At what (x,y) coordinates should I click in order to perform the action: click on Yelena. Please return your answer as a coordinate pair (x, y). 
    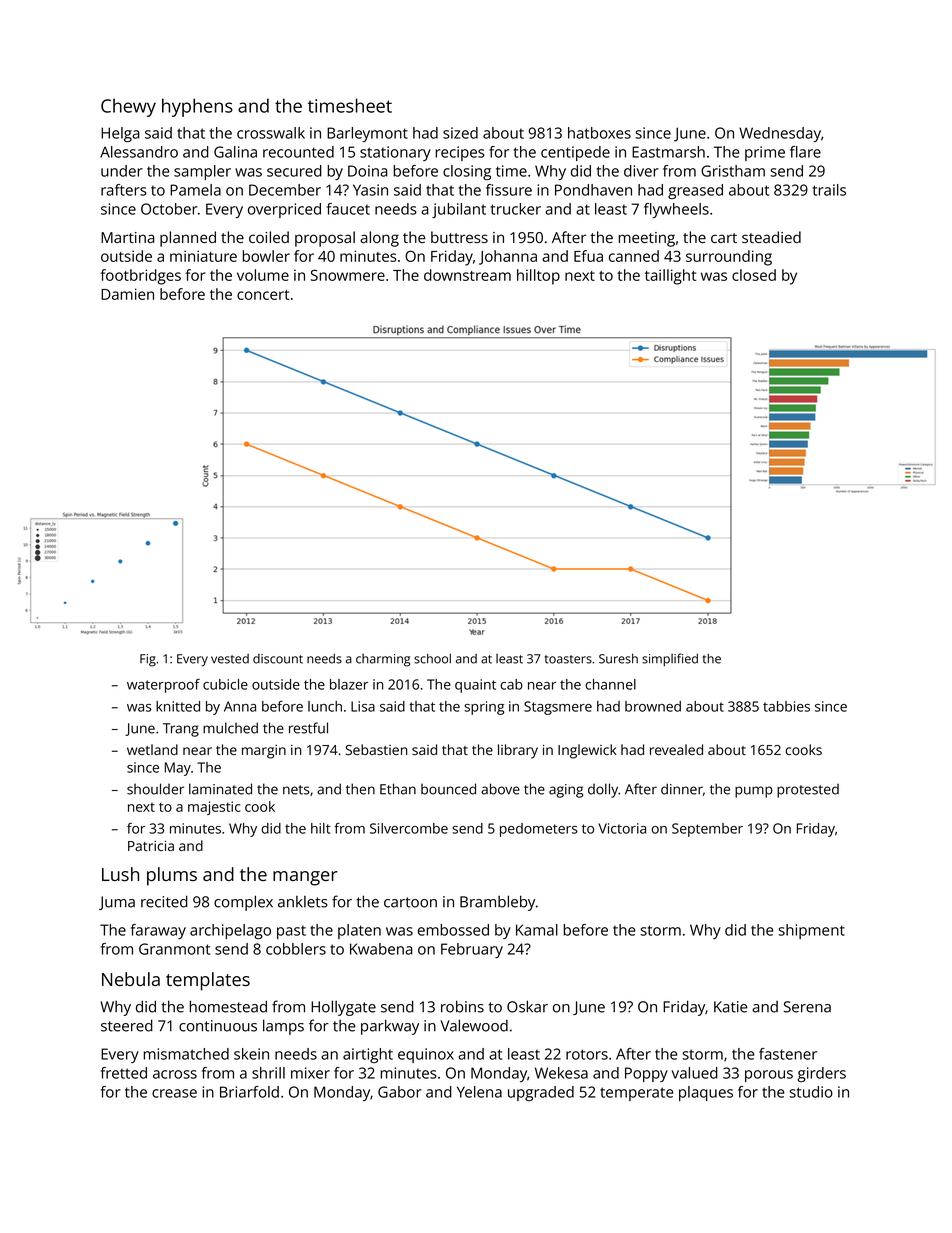
    Looking at the image, I should click on (479, 1092).
